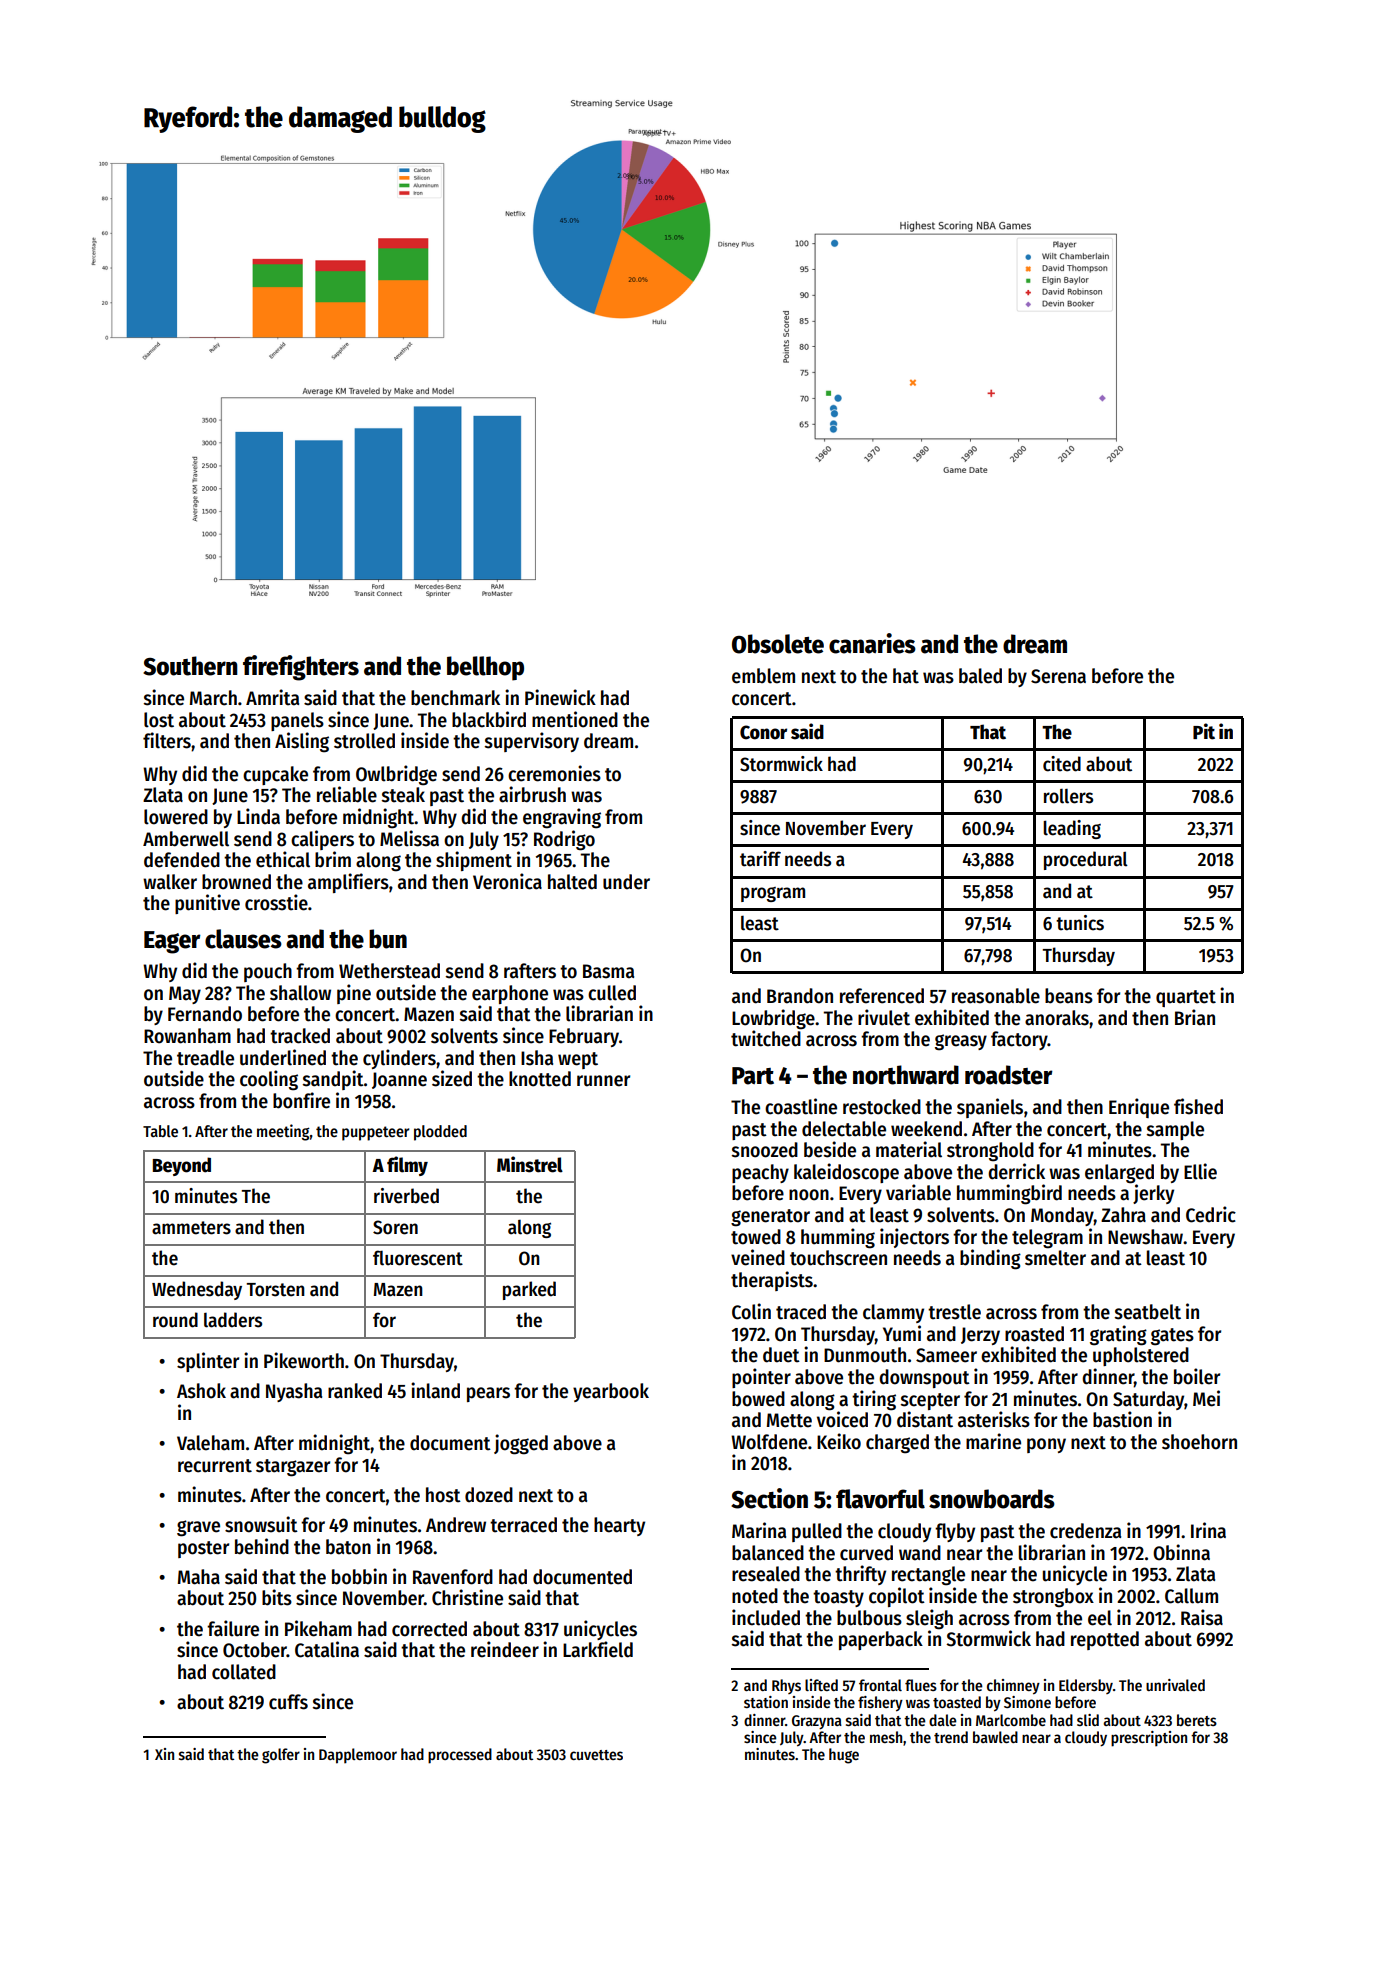 Image resolution: width=1386 pixels, height=1969 pixels. What do you see at coordinates (1199, 1442) in the screenshot?
I see `shoehorn` at bounding box center [1199, 1442].
